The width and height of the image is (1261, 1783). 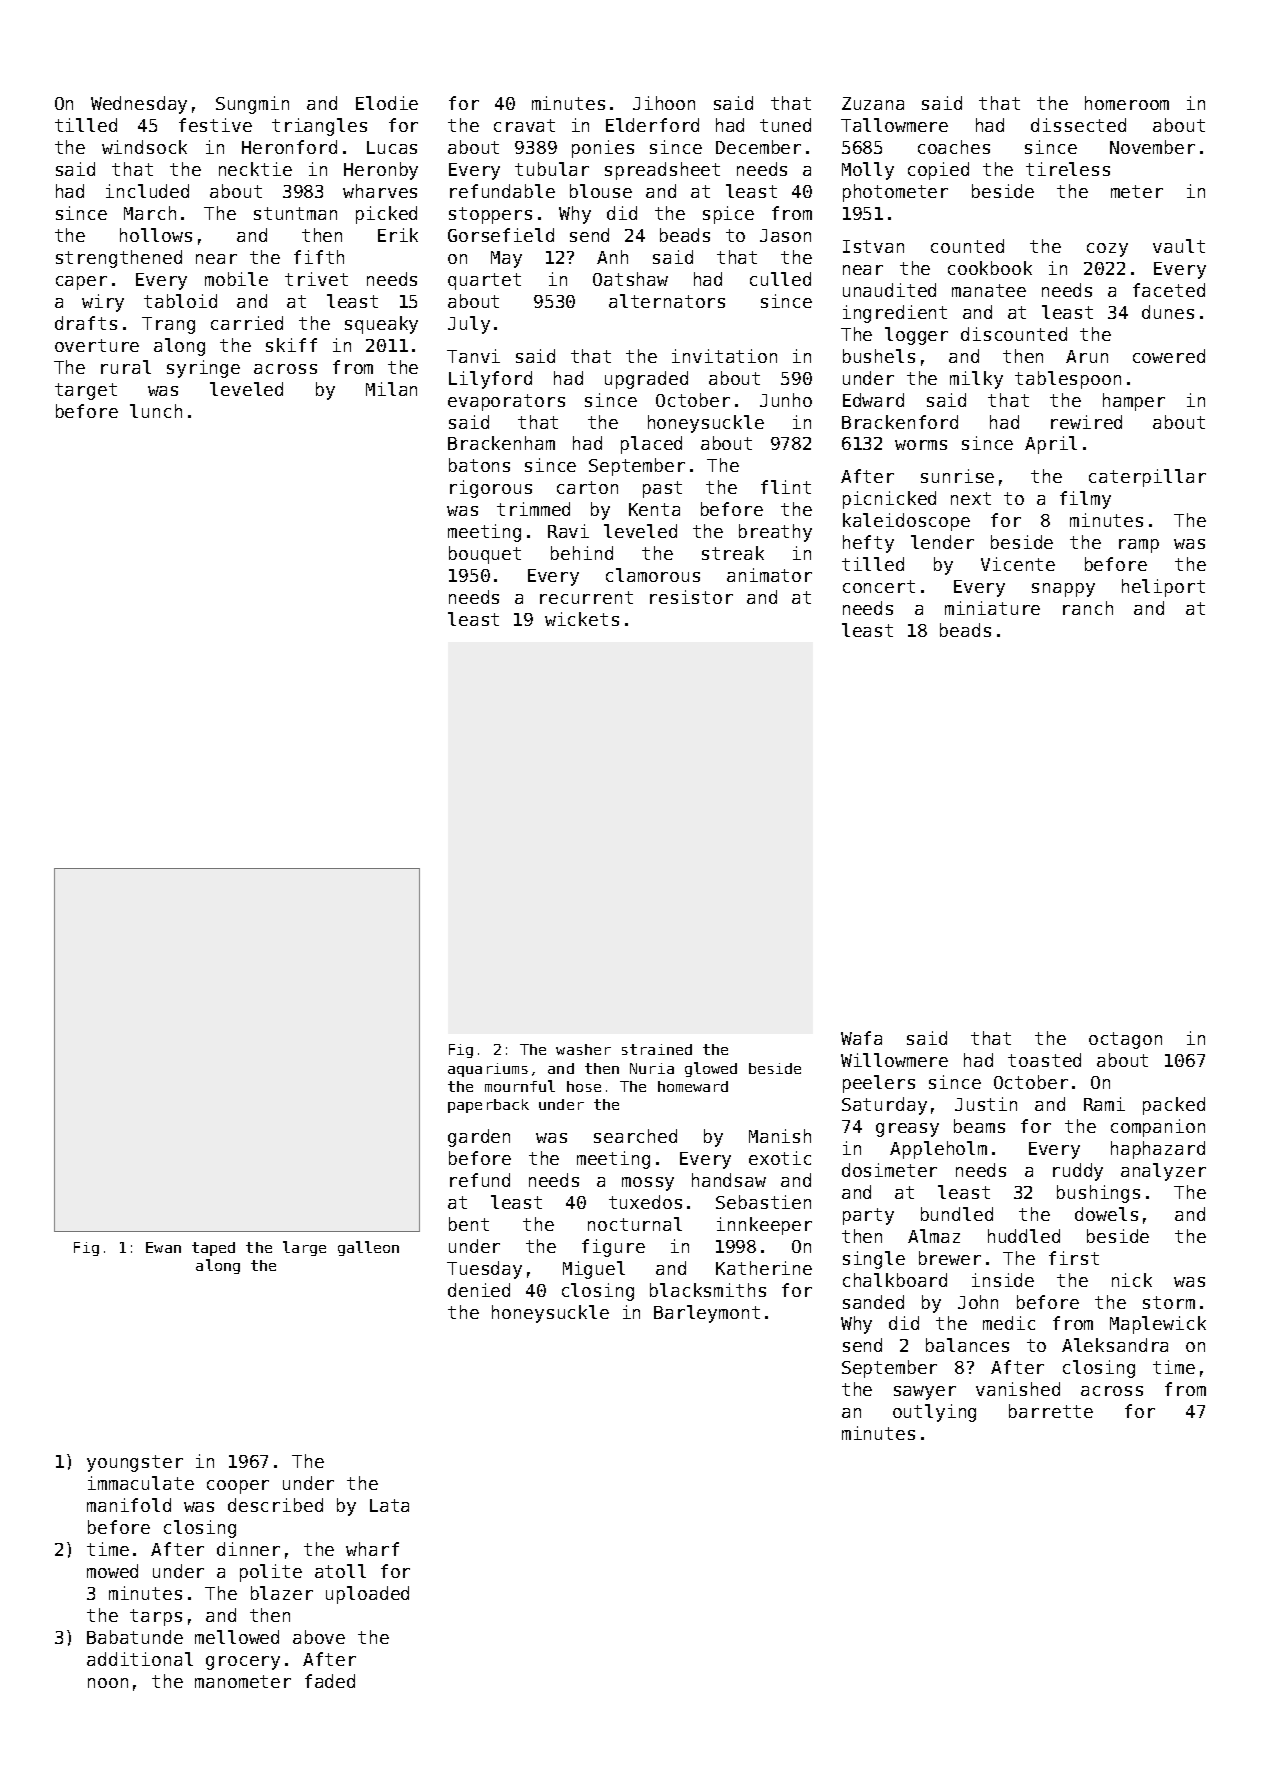 What do you see at coordinates (150, 213) in the image?
I see `March` at bounding box center [150, 213].
